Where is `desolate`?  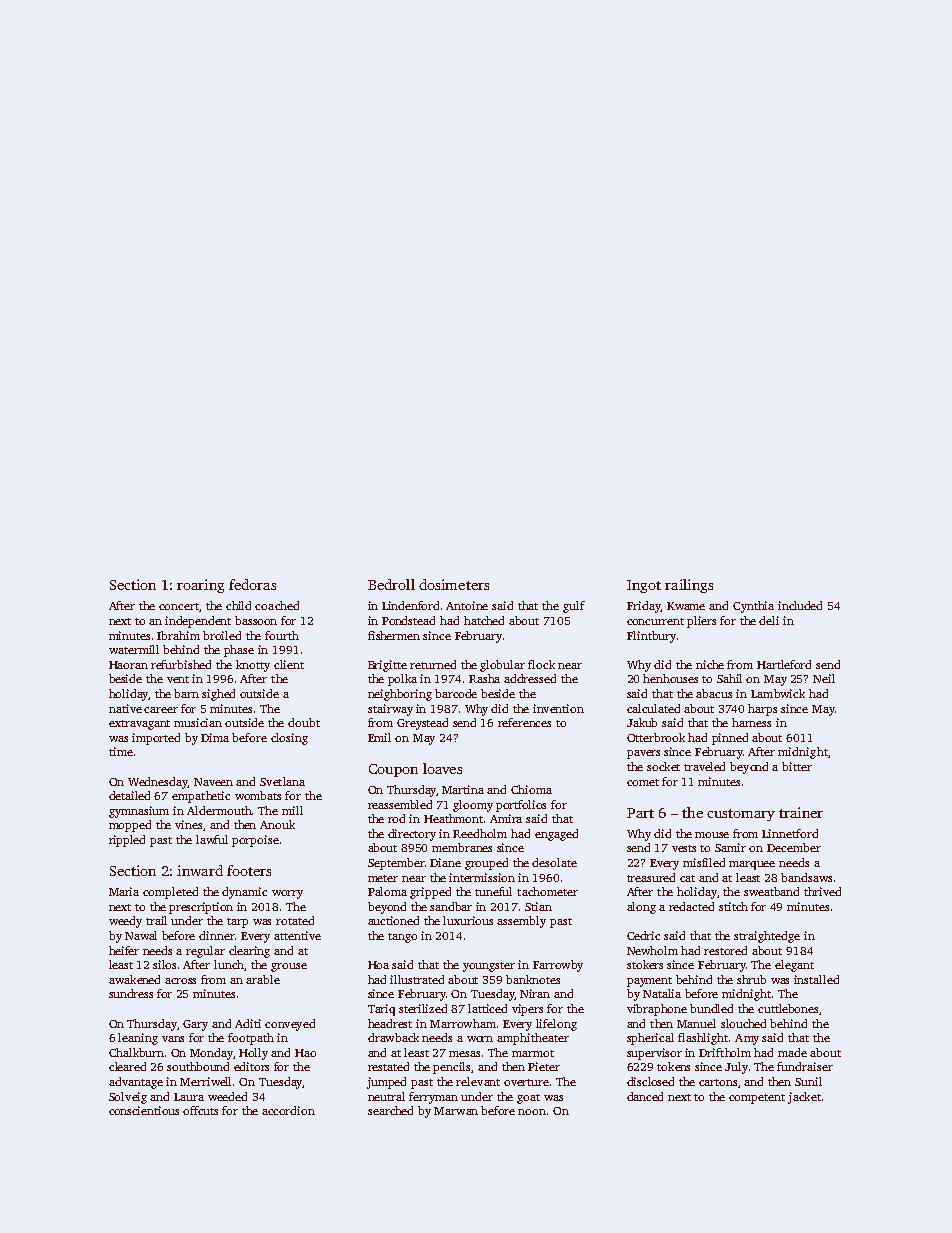 desolate is located at coordinates (554, 862).
